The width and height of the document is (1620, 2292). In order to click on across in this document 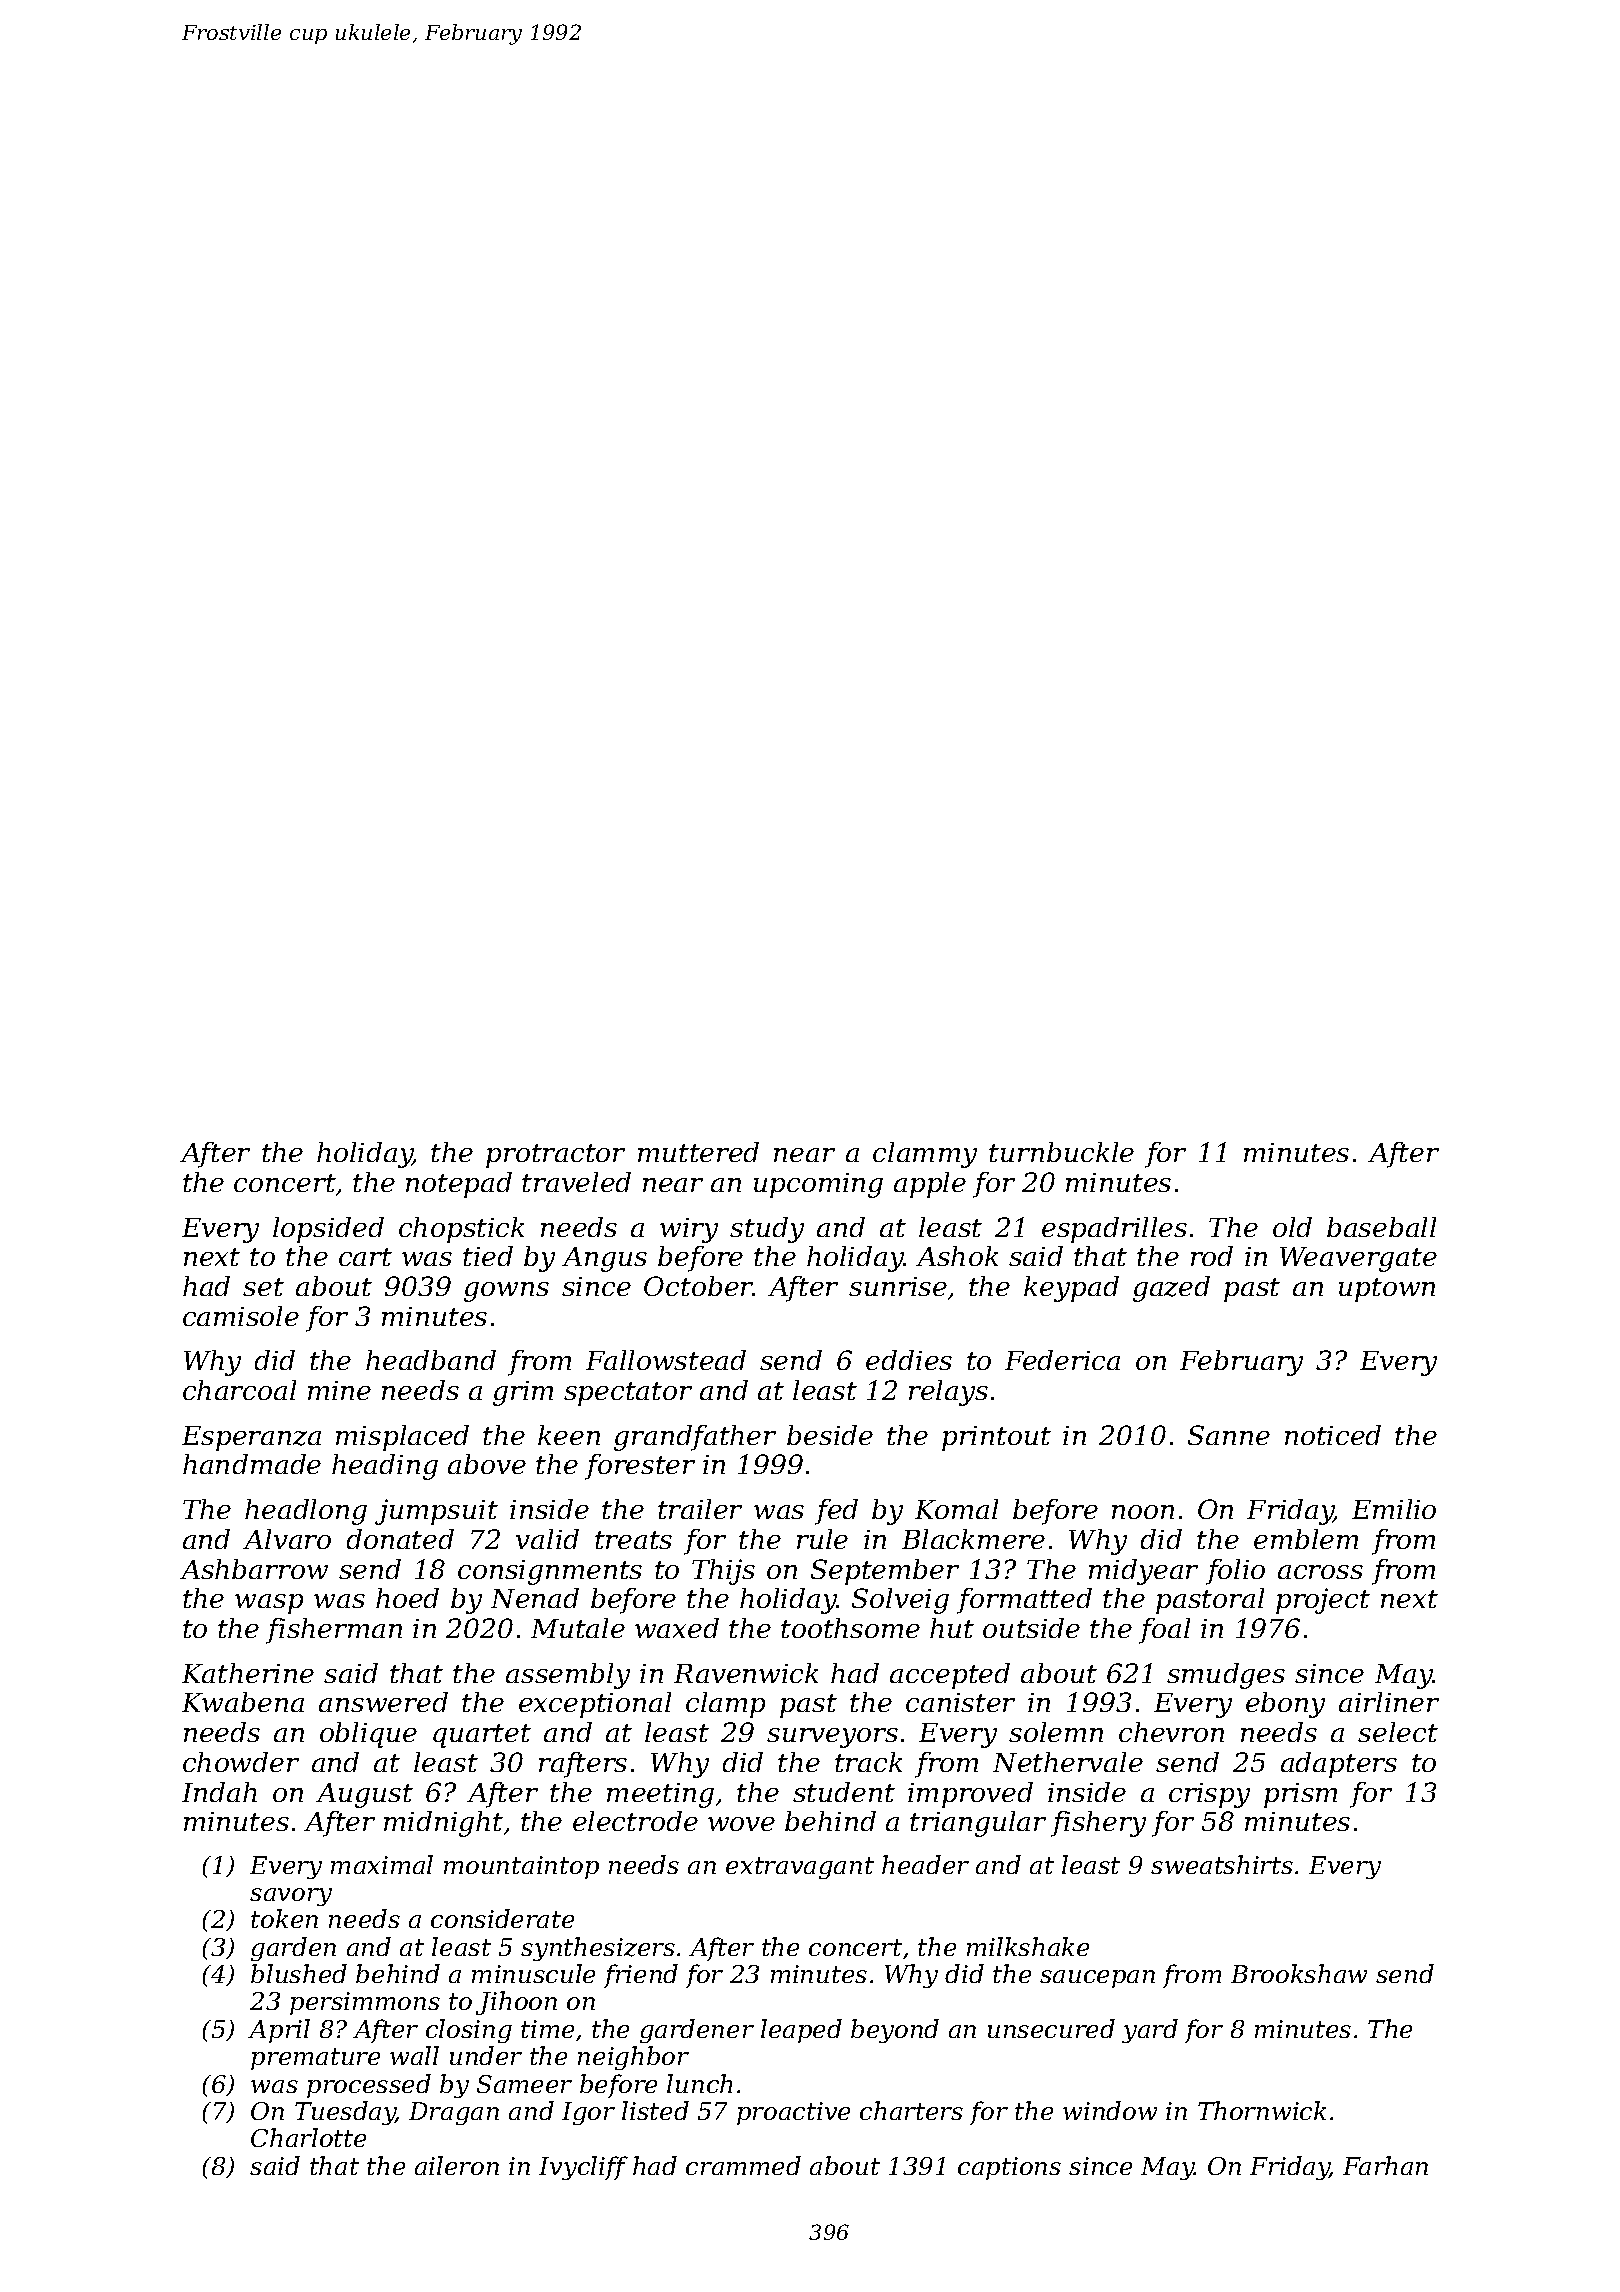, I will do `click(1320, 1572)`.
